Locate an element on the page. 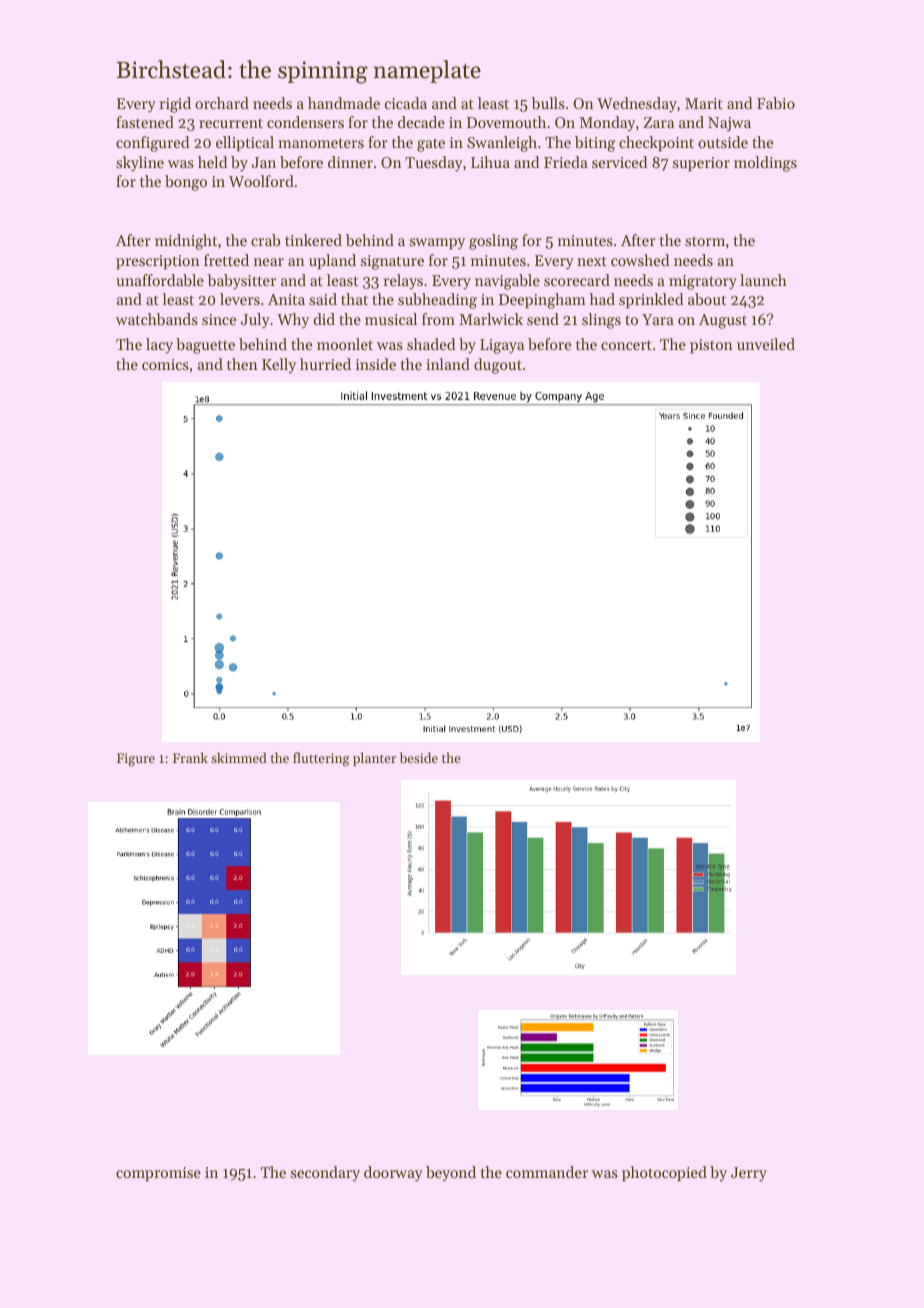 The image size is (924, 1308). rigid is located at coordinates (175, 105).
